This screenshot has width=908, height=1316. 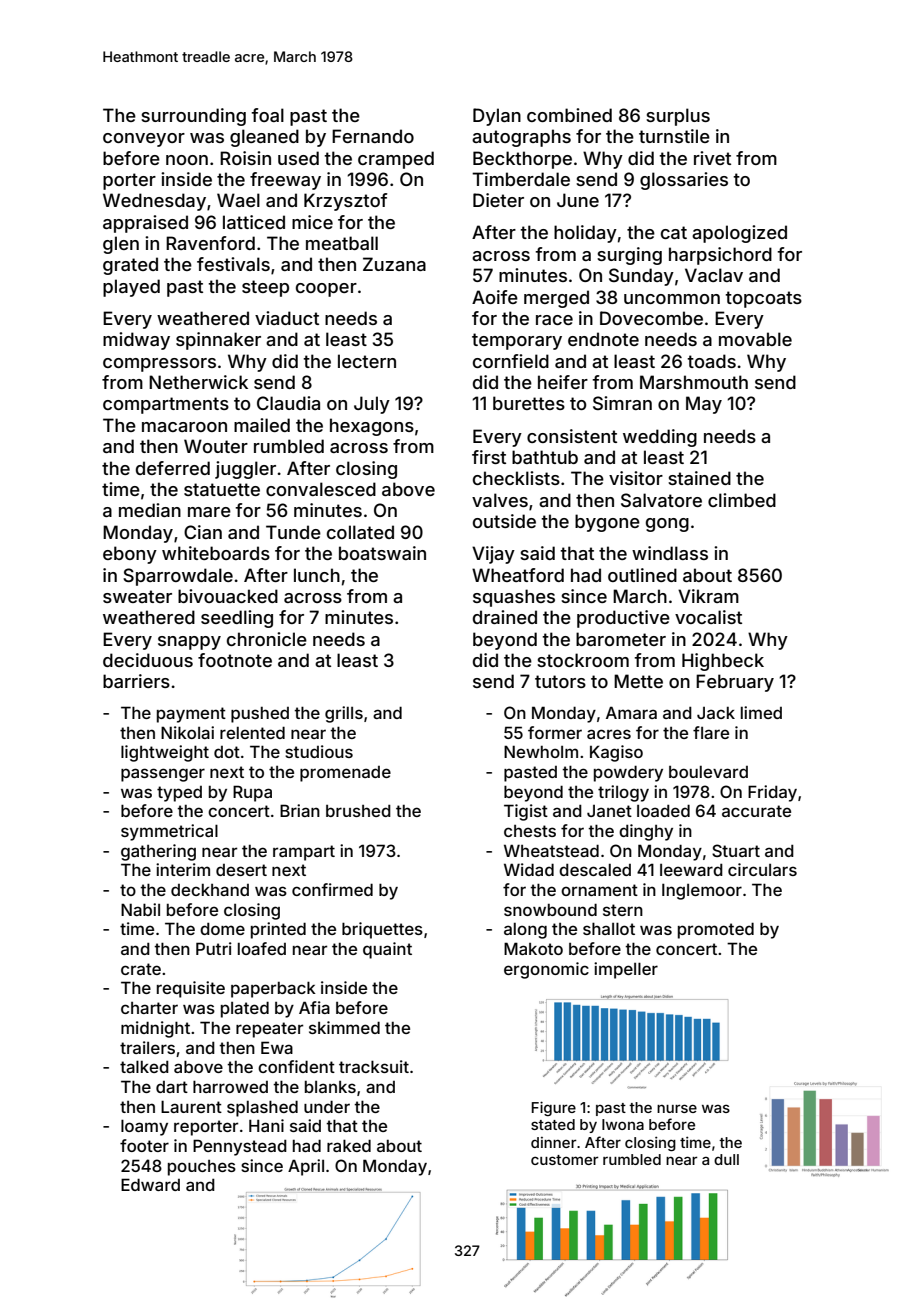 I want to click on Pennystead, so click(x=240, y=1147).
